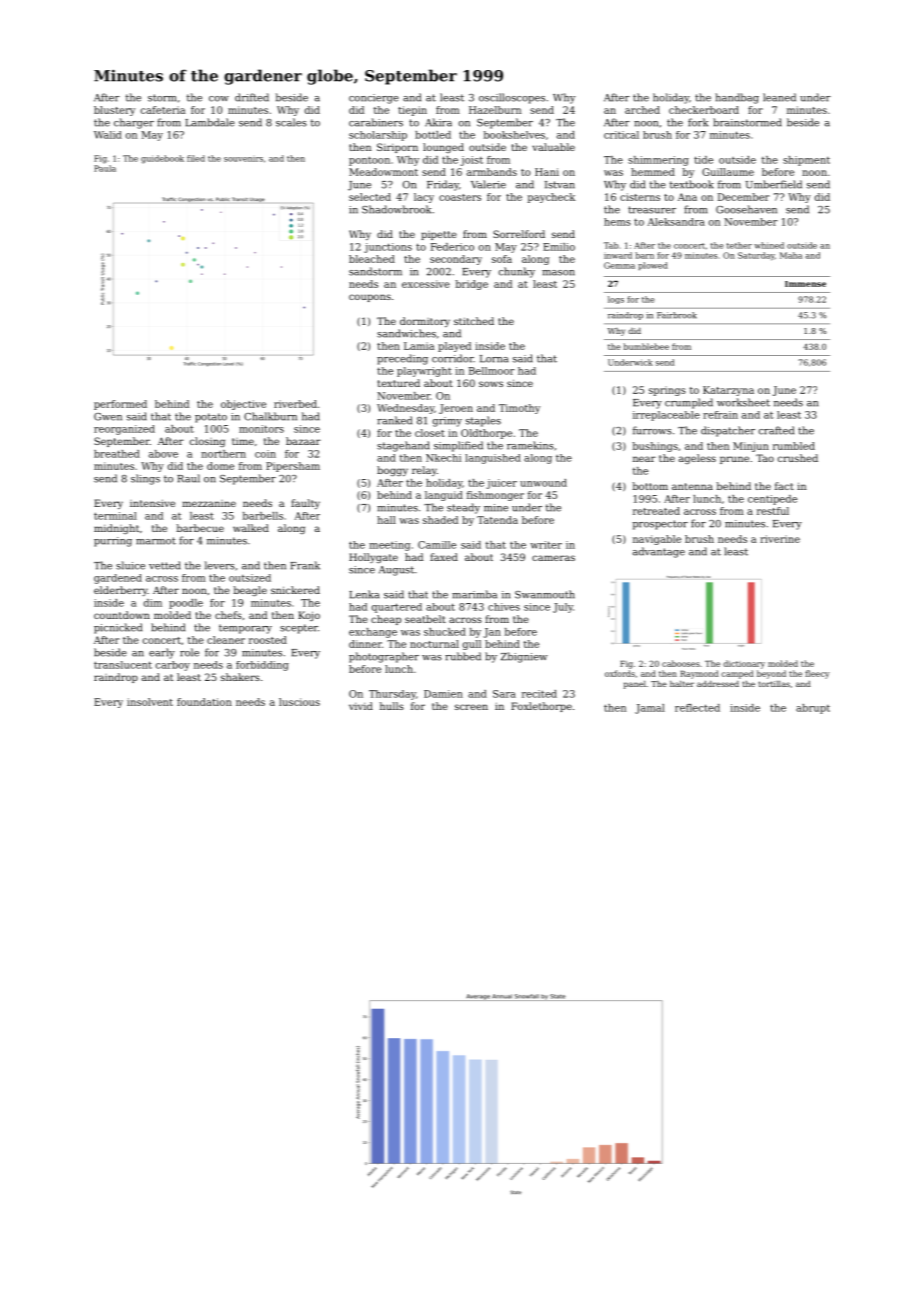 This image has height=1308, width=924. What do you see at coordinates (650, 709) in the image?
I see `Jamal` at bounding box center [650, 709].
